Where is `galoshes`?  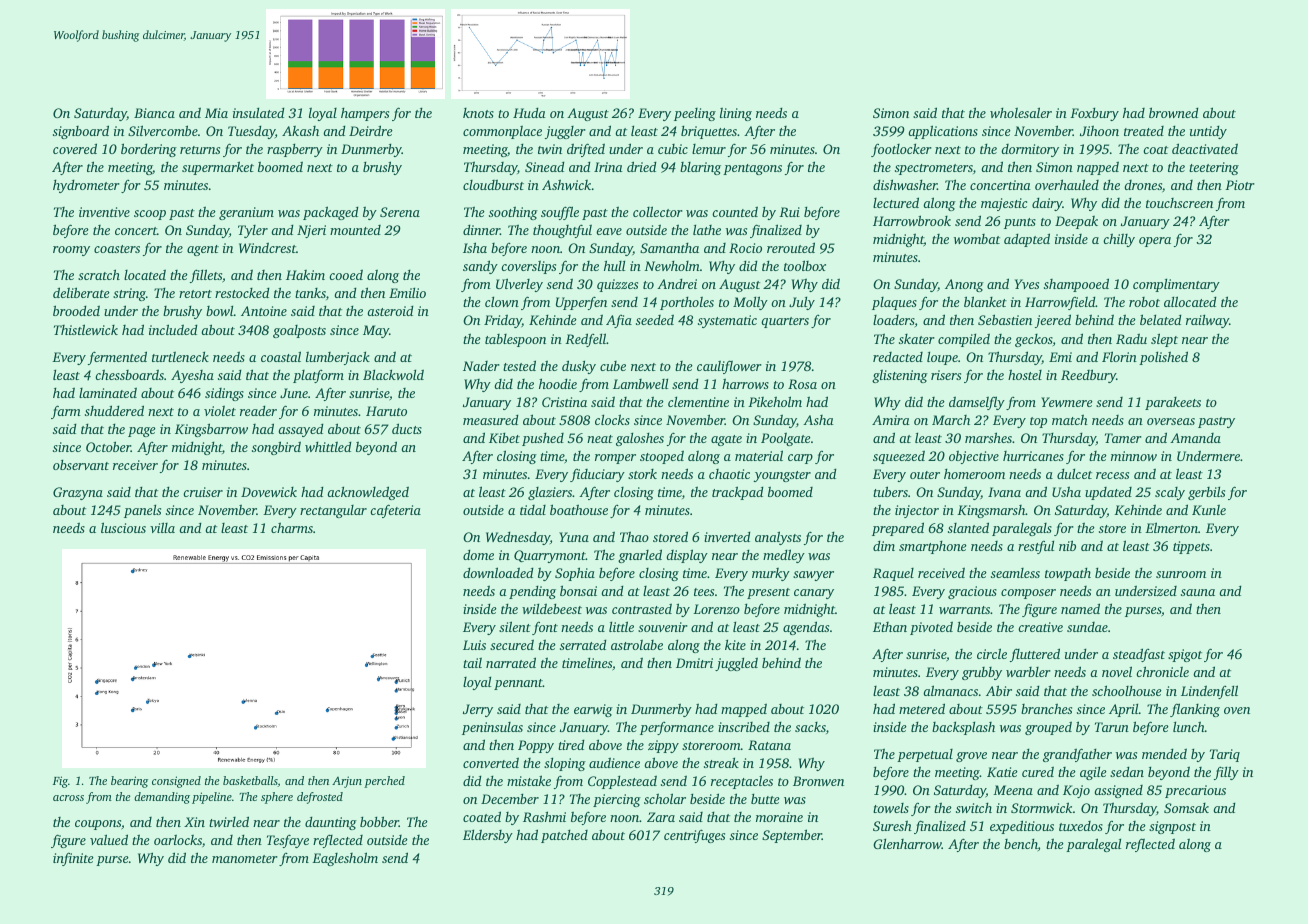 galoshes is located at coordinates (640, 439).
